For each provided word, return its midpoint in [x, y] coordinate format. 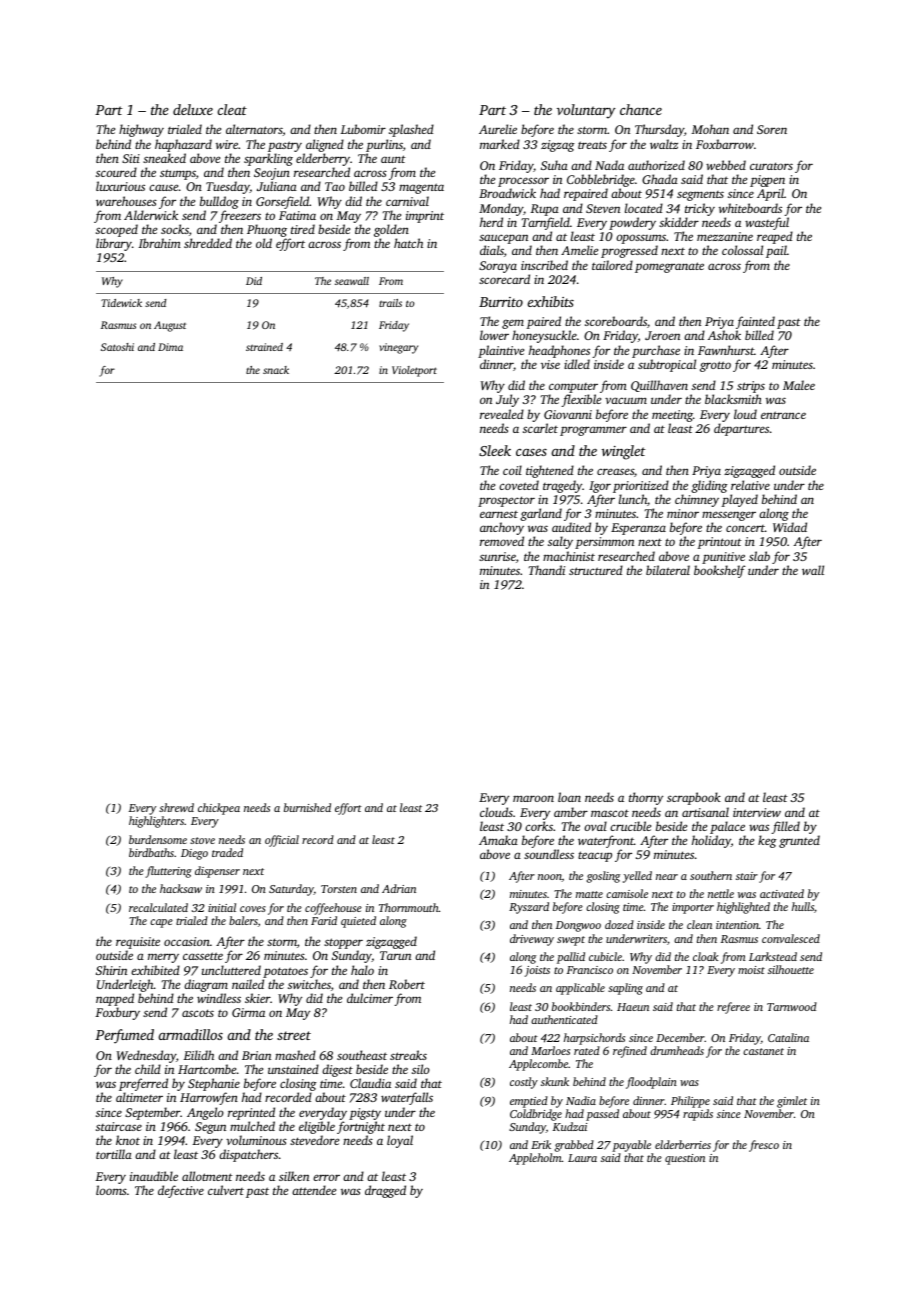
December [680, 1037]
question [685, 1159]
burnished [307, 807]
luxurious [120, 186]
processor [523, 183]
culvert [226, 1190]
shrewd [176, 807]
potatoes [285, 972]
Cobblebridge [601, 181]
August [170, 326]
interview [757, 812]
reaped [775, 237]
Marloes [550, 1050]
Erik [541, 1144]
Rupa [545, 210]
